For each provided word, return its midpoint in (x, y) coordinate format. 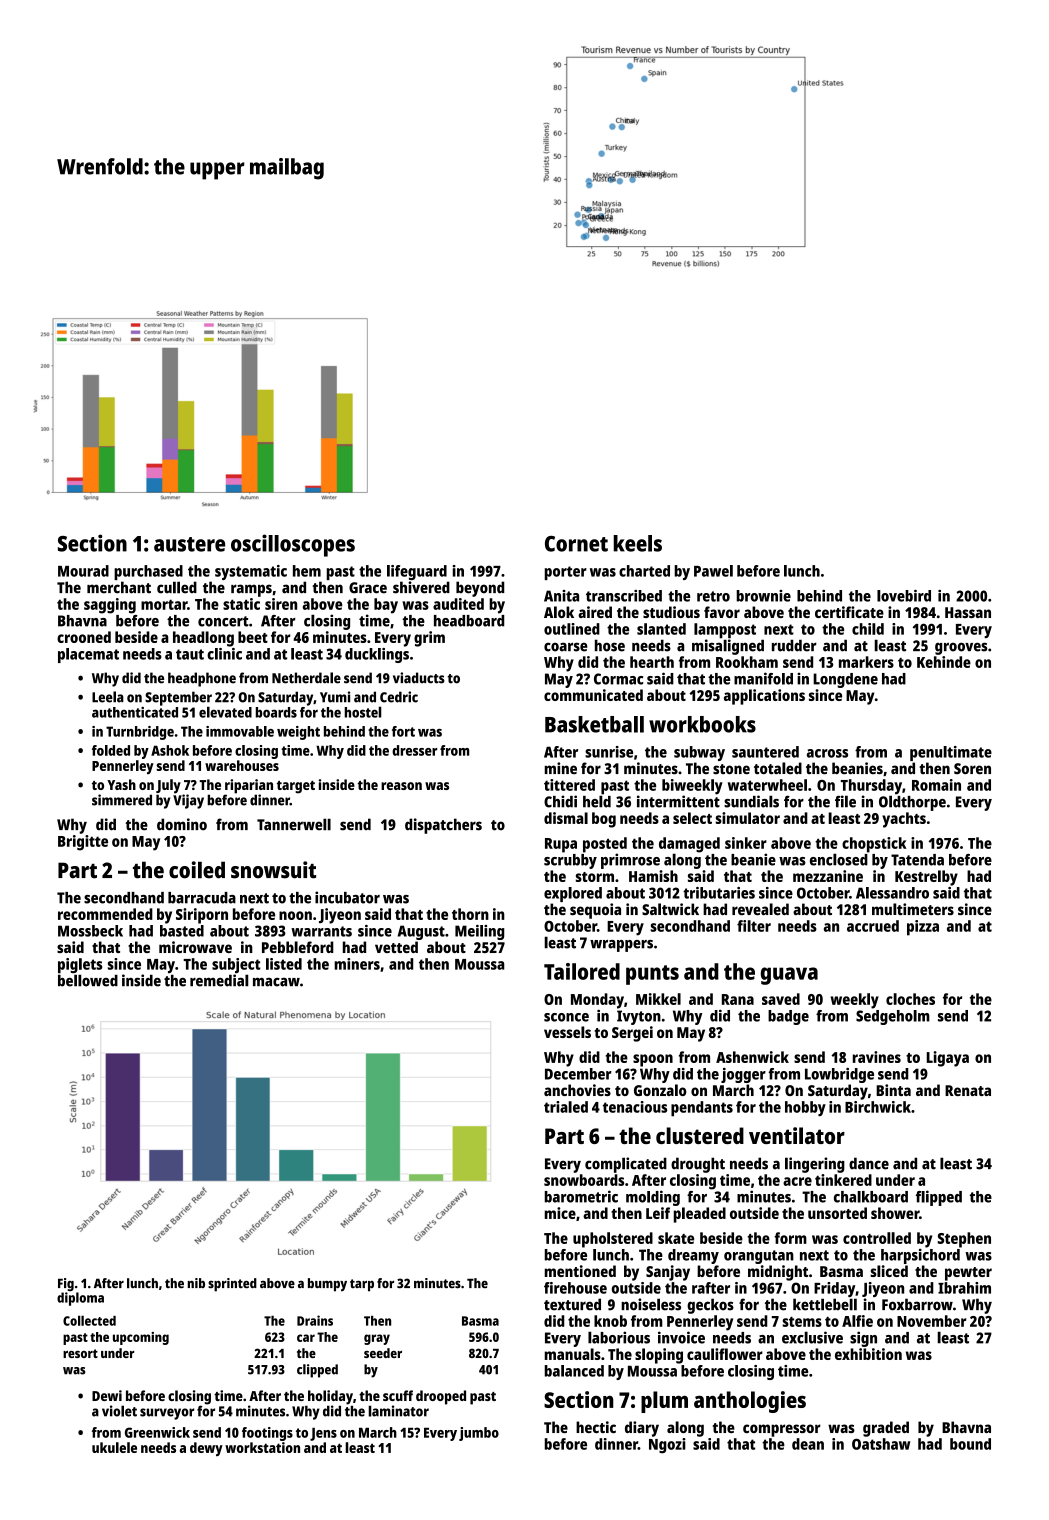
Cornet (576, 544)
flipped (939, 1198)
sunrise (609, 752)
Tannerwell (294, 824)
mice (560, 1213)
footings (267, 1434)
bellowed (88, 980)
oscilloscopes (293, 545)
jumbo (479, 1434)
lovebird (904, 596)
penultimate (951, 753)
